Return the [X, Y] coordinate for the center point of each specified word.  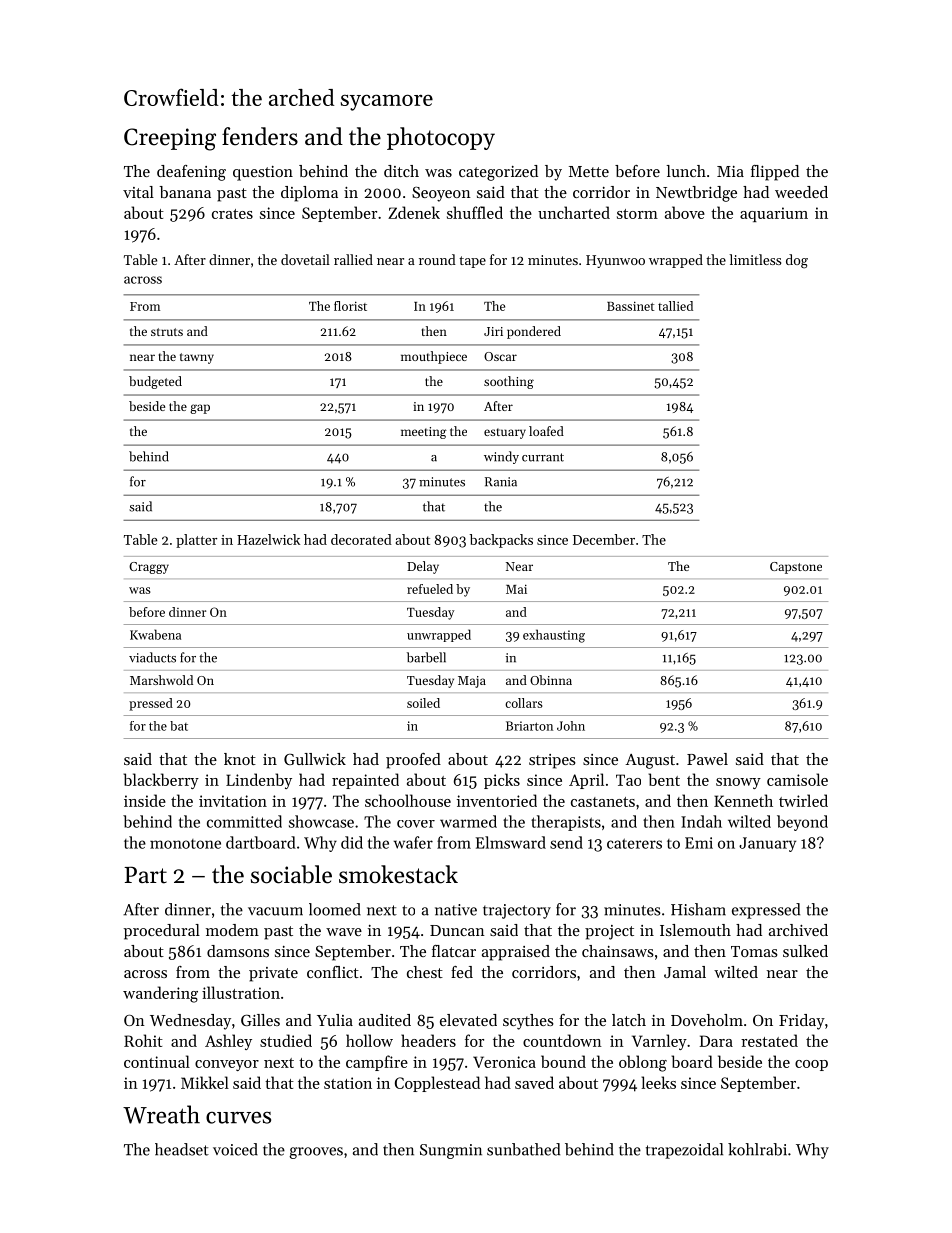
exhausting [554, 636]
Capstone [796, 568]
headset [182, 1149]
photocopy [441, 138]
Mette [589, 171]
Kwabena [155, 634]
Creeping [170, 139]
